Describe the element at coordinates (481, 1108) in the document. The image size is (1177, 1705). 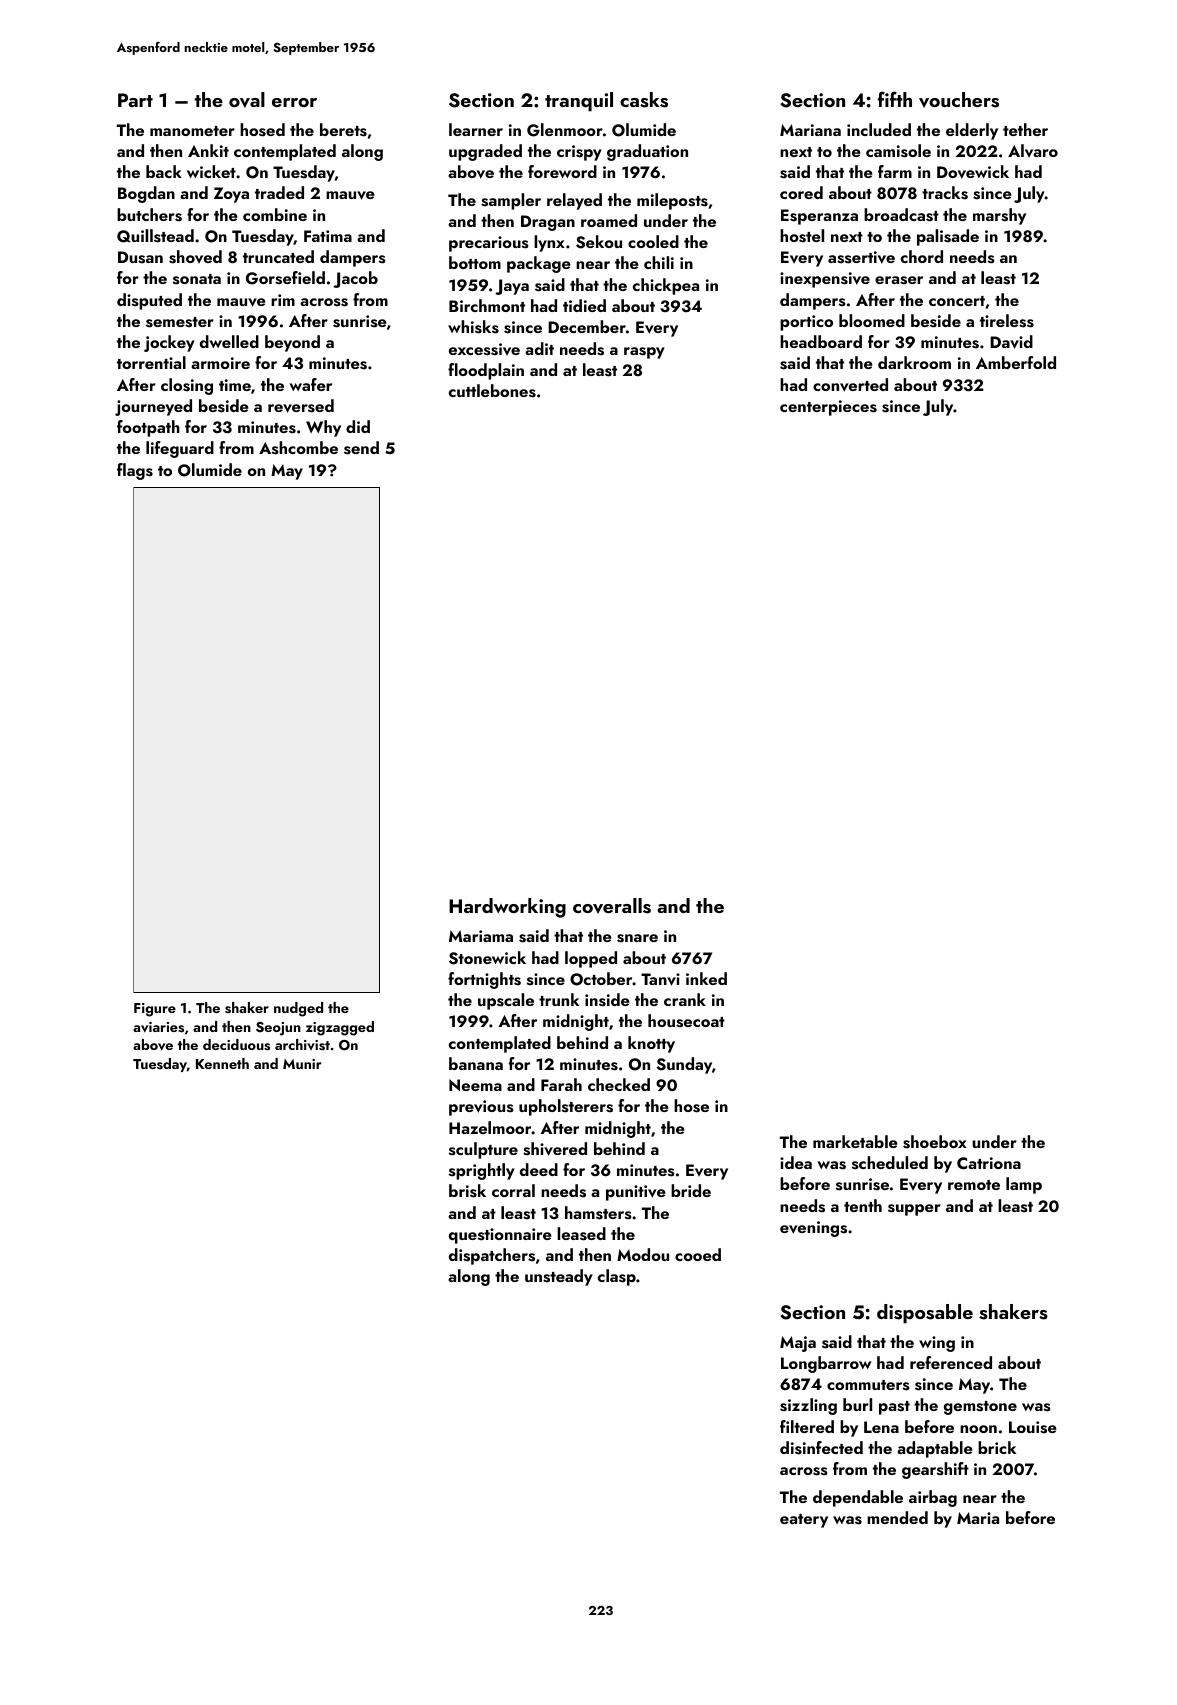
I see `previous` at that location.
